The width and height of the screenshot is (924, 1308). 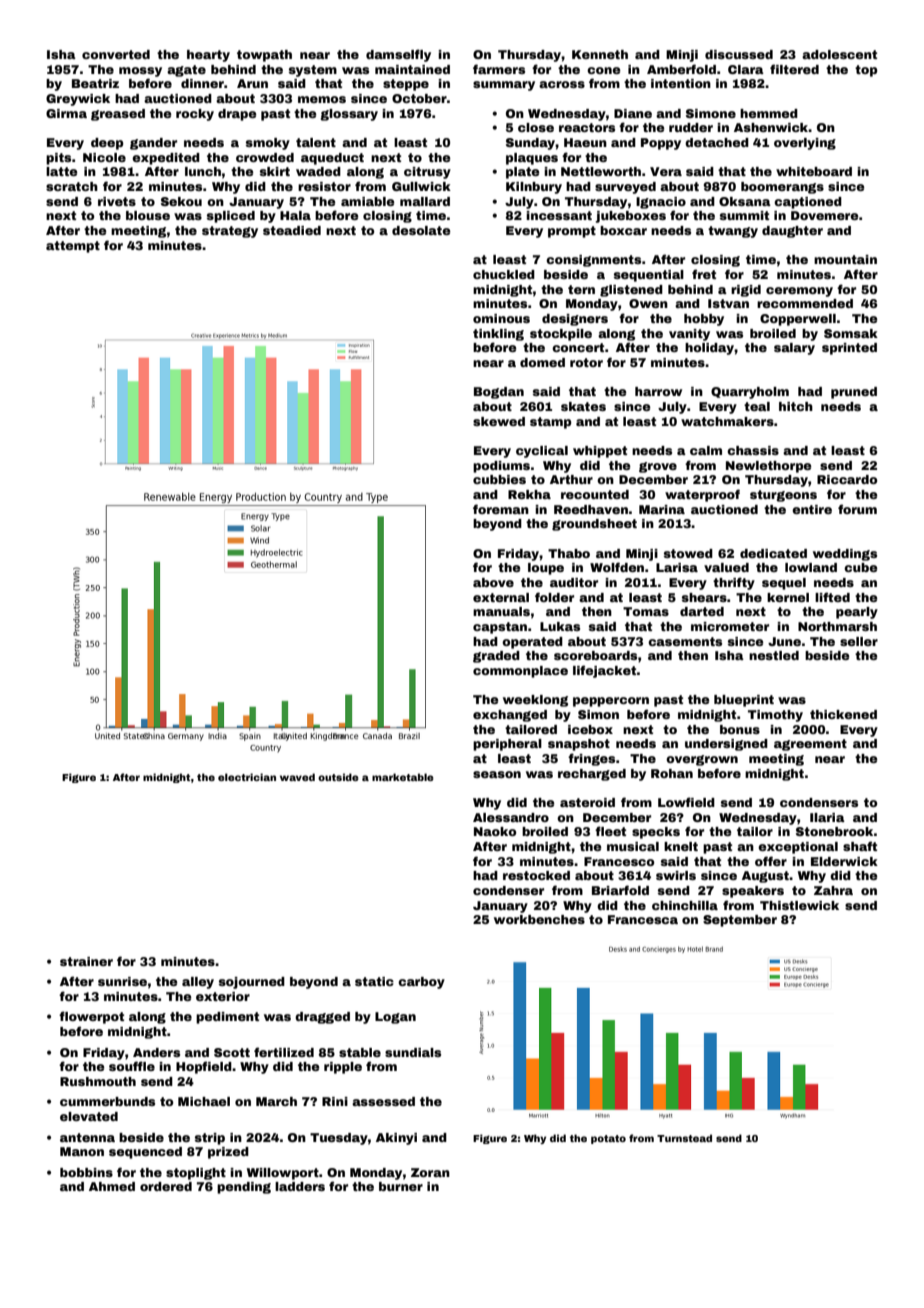 What do you see at coordinates (805, 144) in the screenshot?
I see `overlying` at bounding box center [805, 144].
